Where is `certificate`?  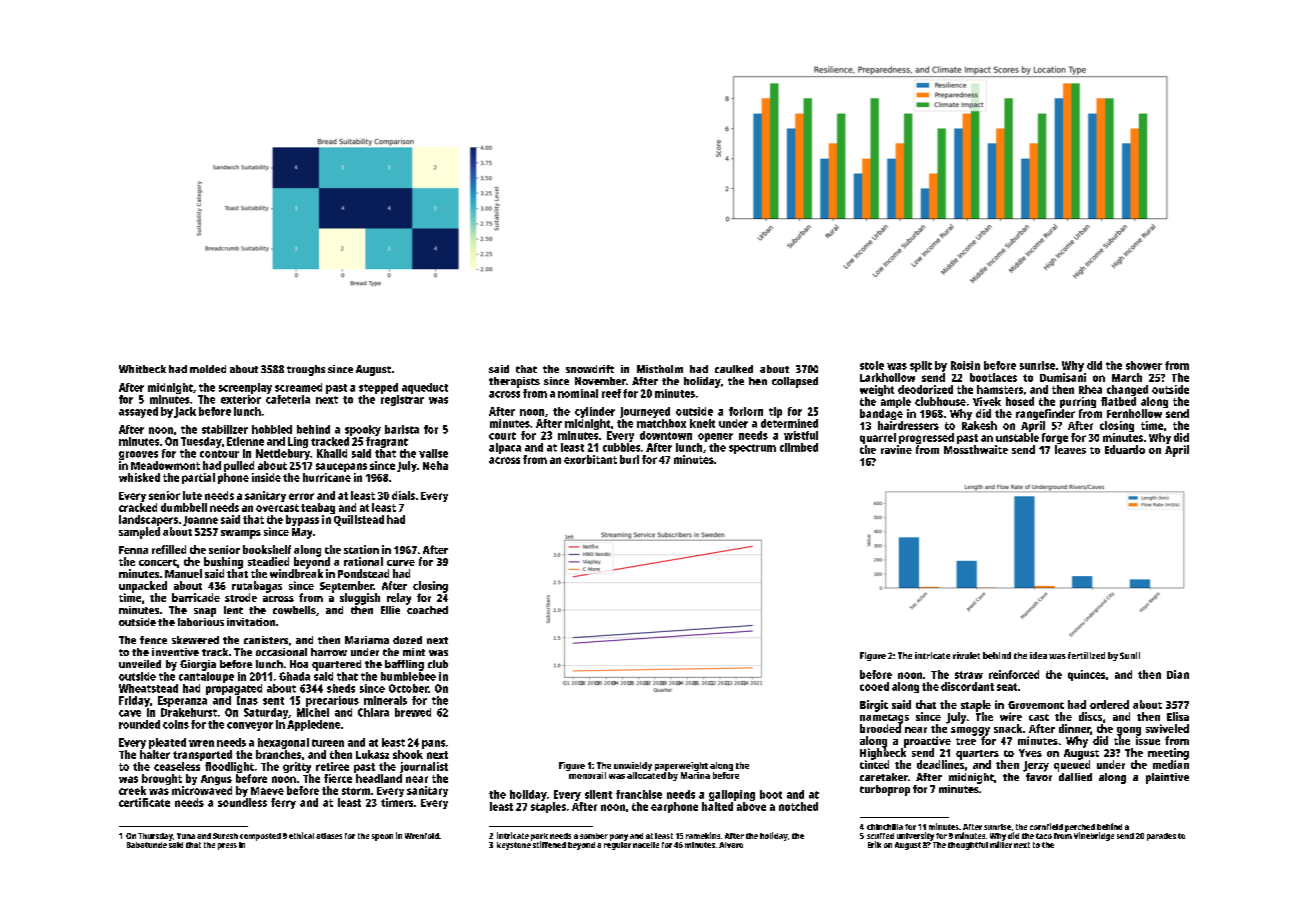 certificate is located at coordinates (144, 802).
